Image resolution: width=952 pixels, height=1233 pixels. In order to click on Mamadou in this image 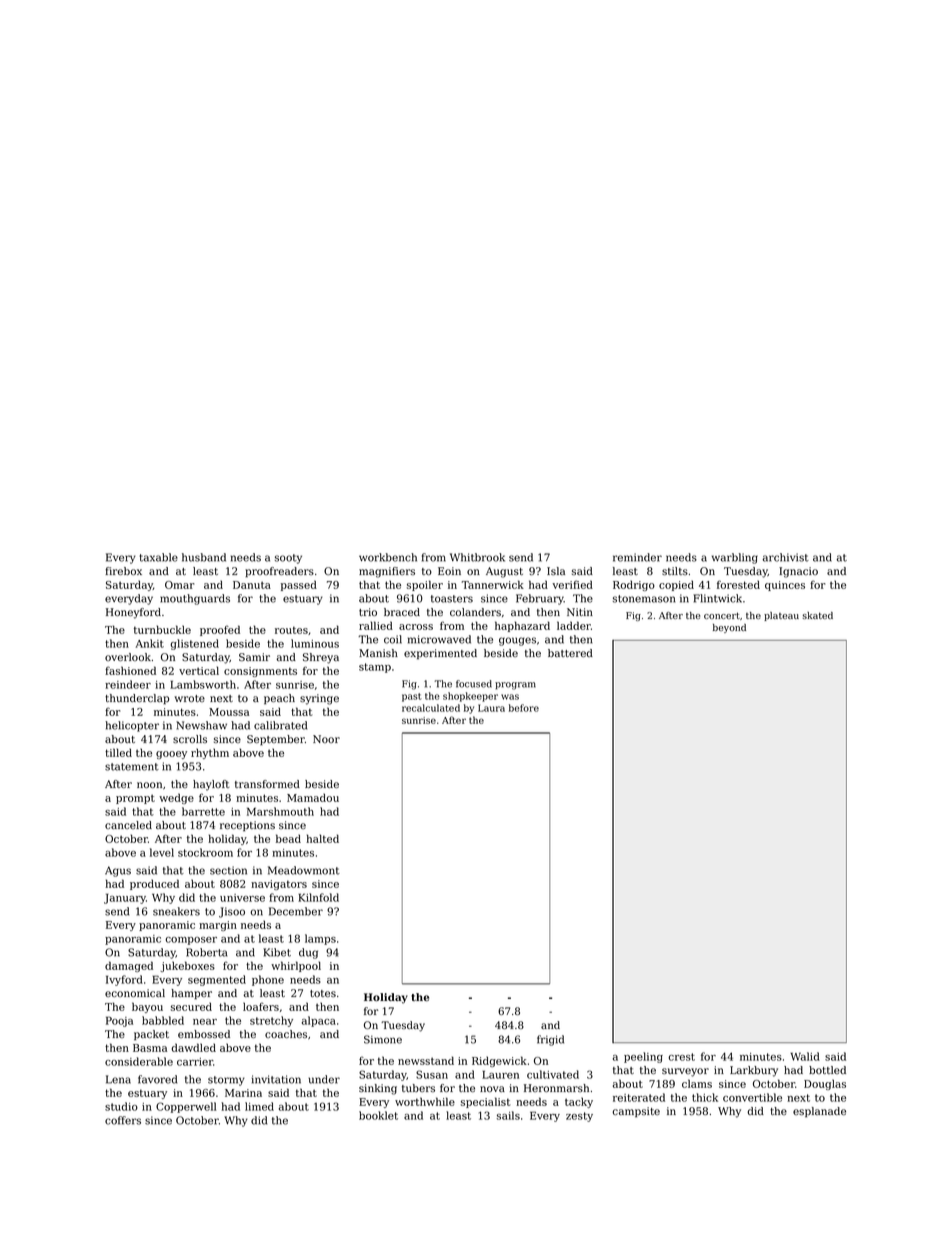, I will do `click(313, 797)`.
